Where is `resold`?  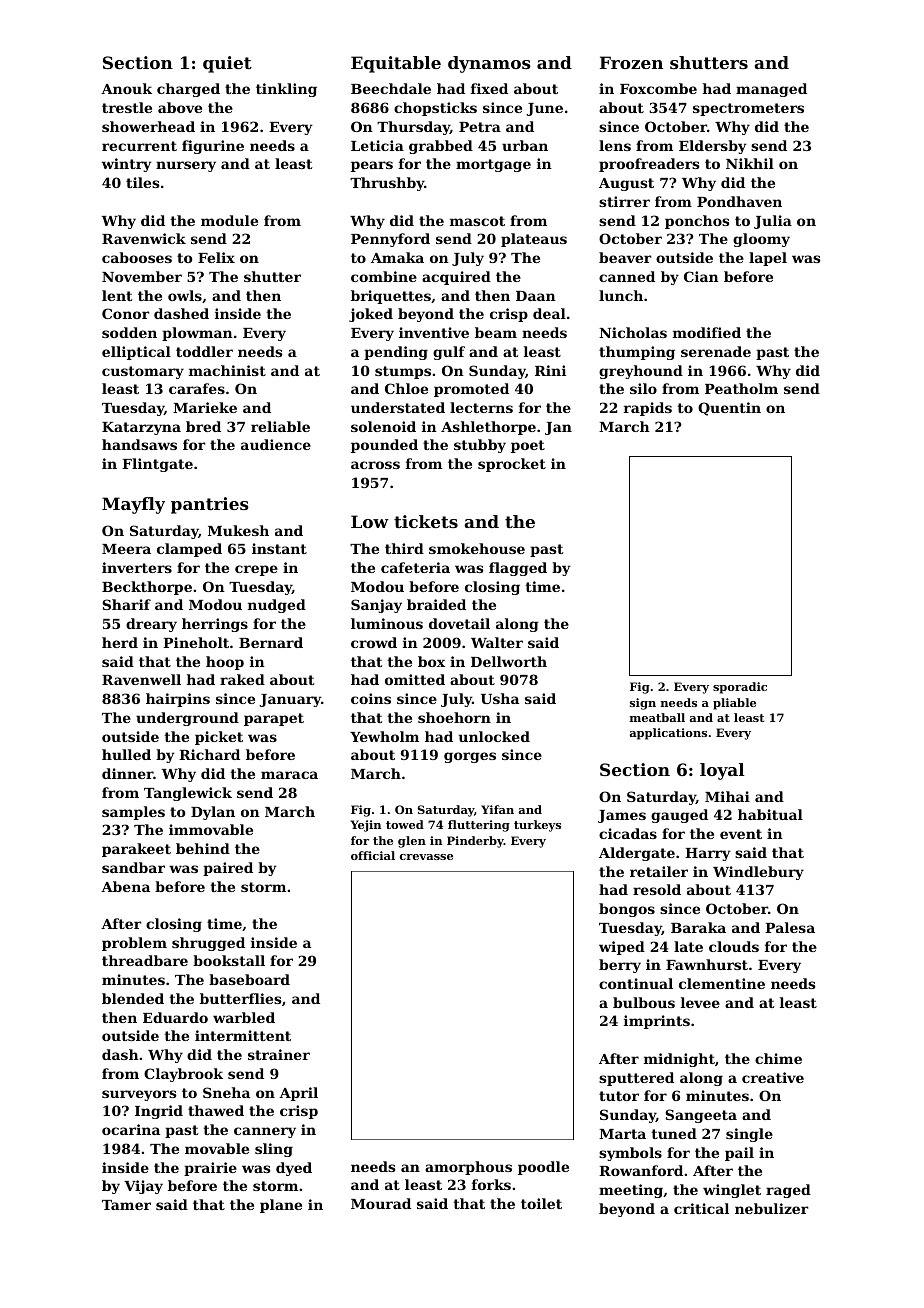 resold is located at coordinates (657, 889).
